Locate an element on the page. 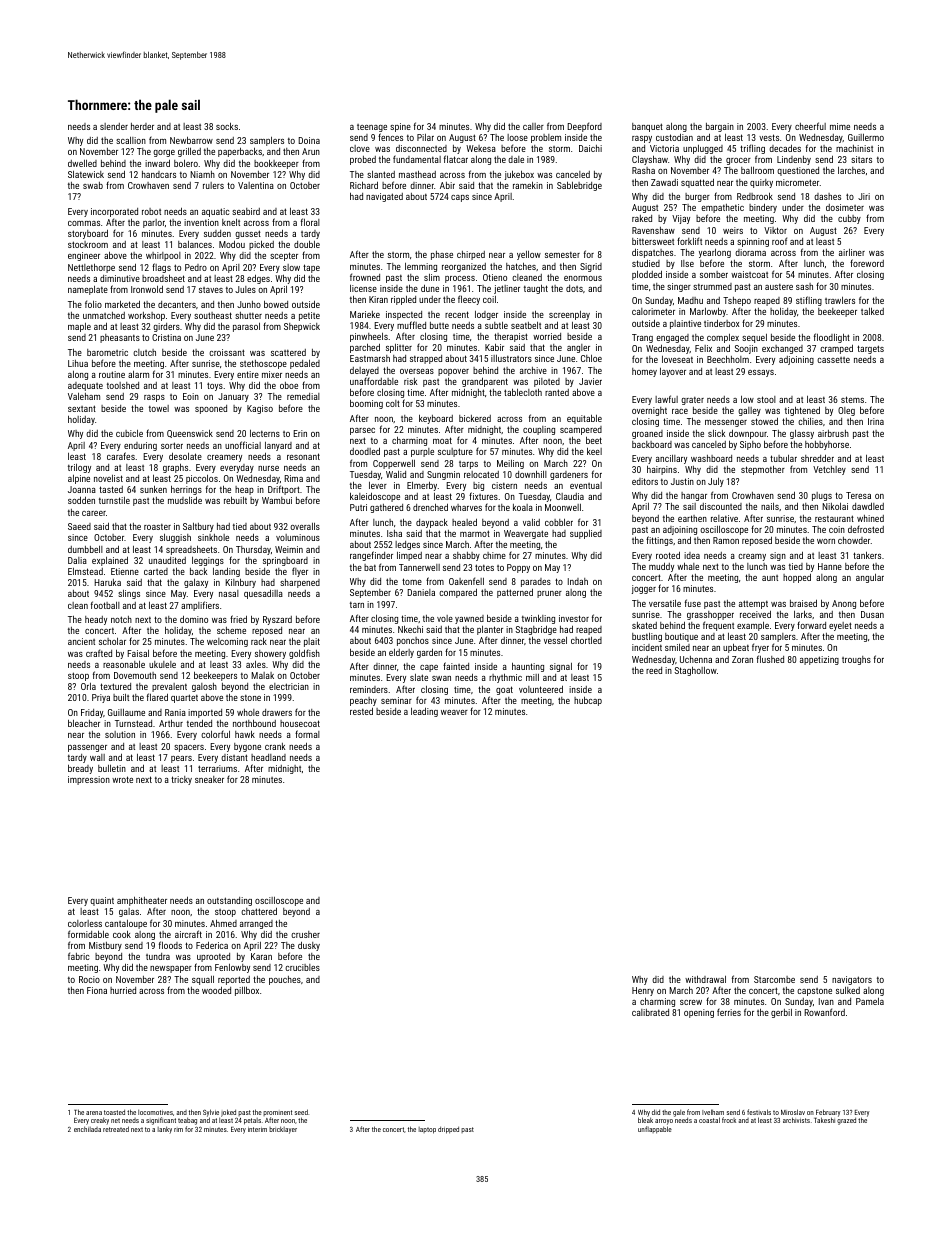  wooded is located at coordinates (216, 990).
